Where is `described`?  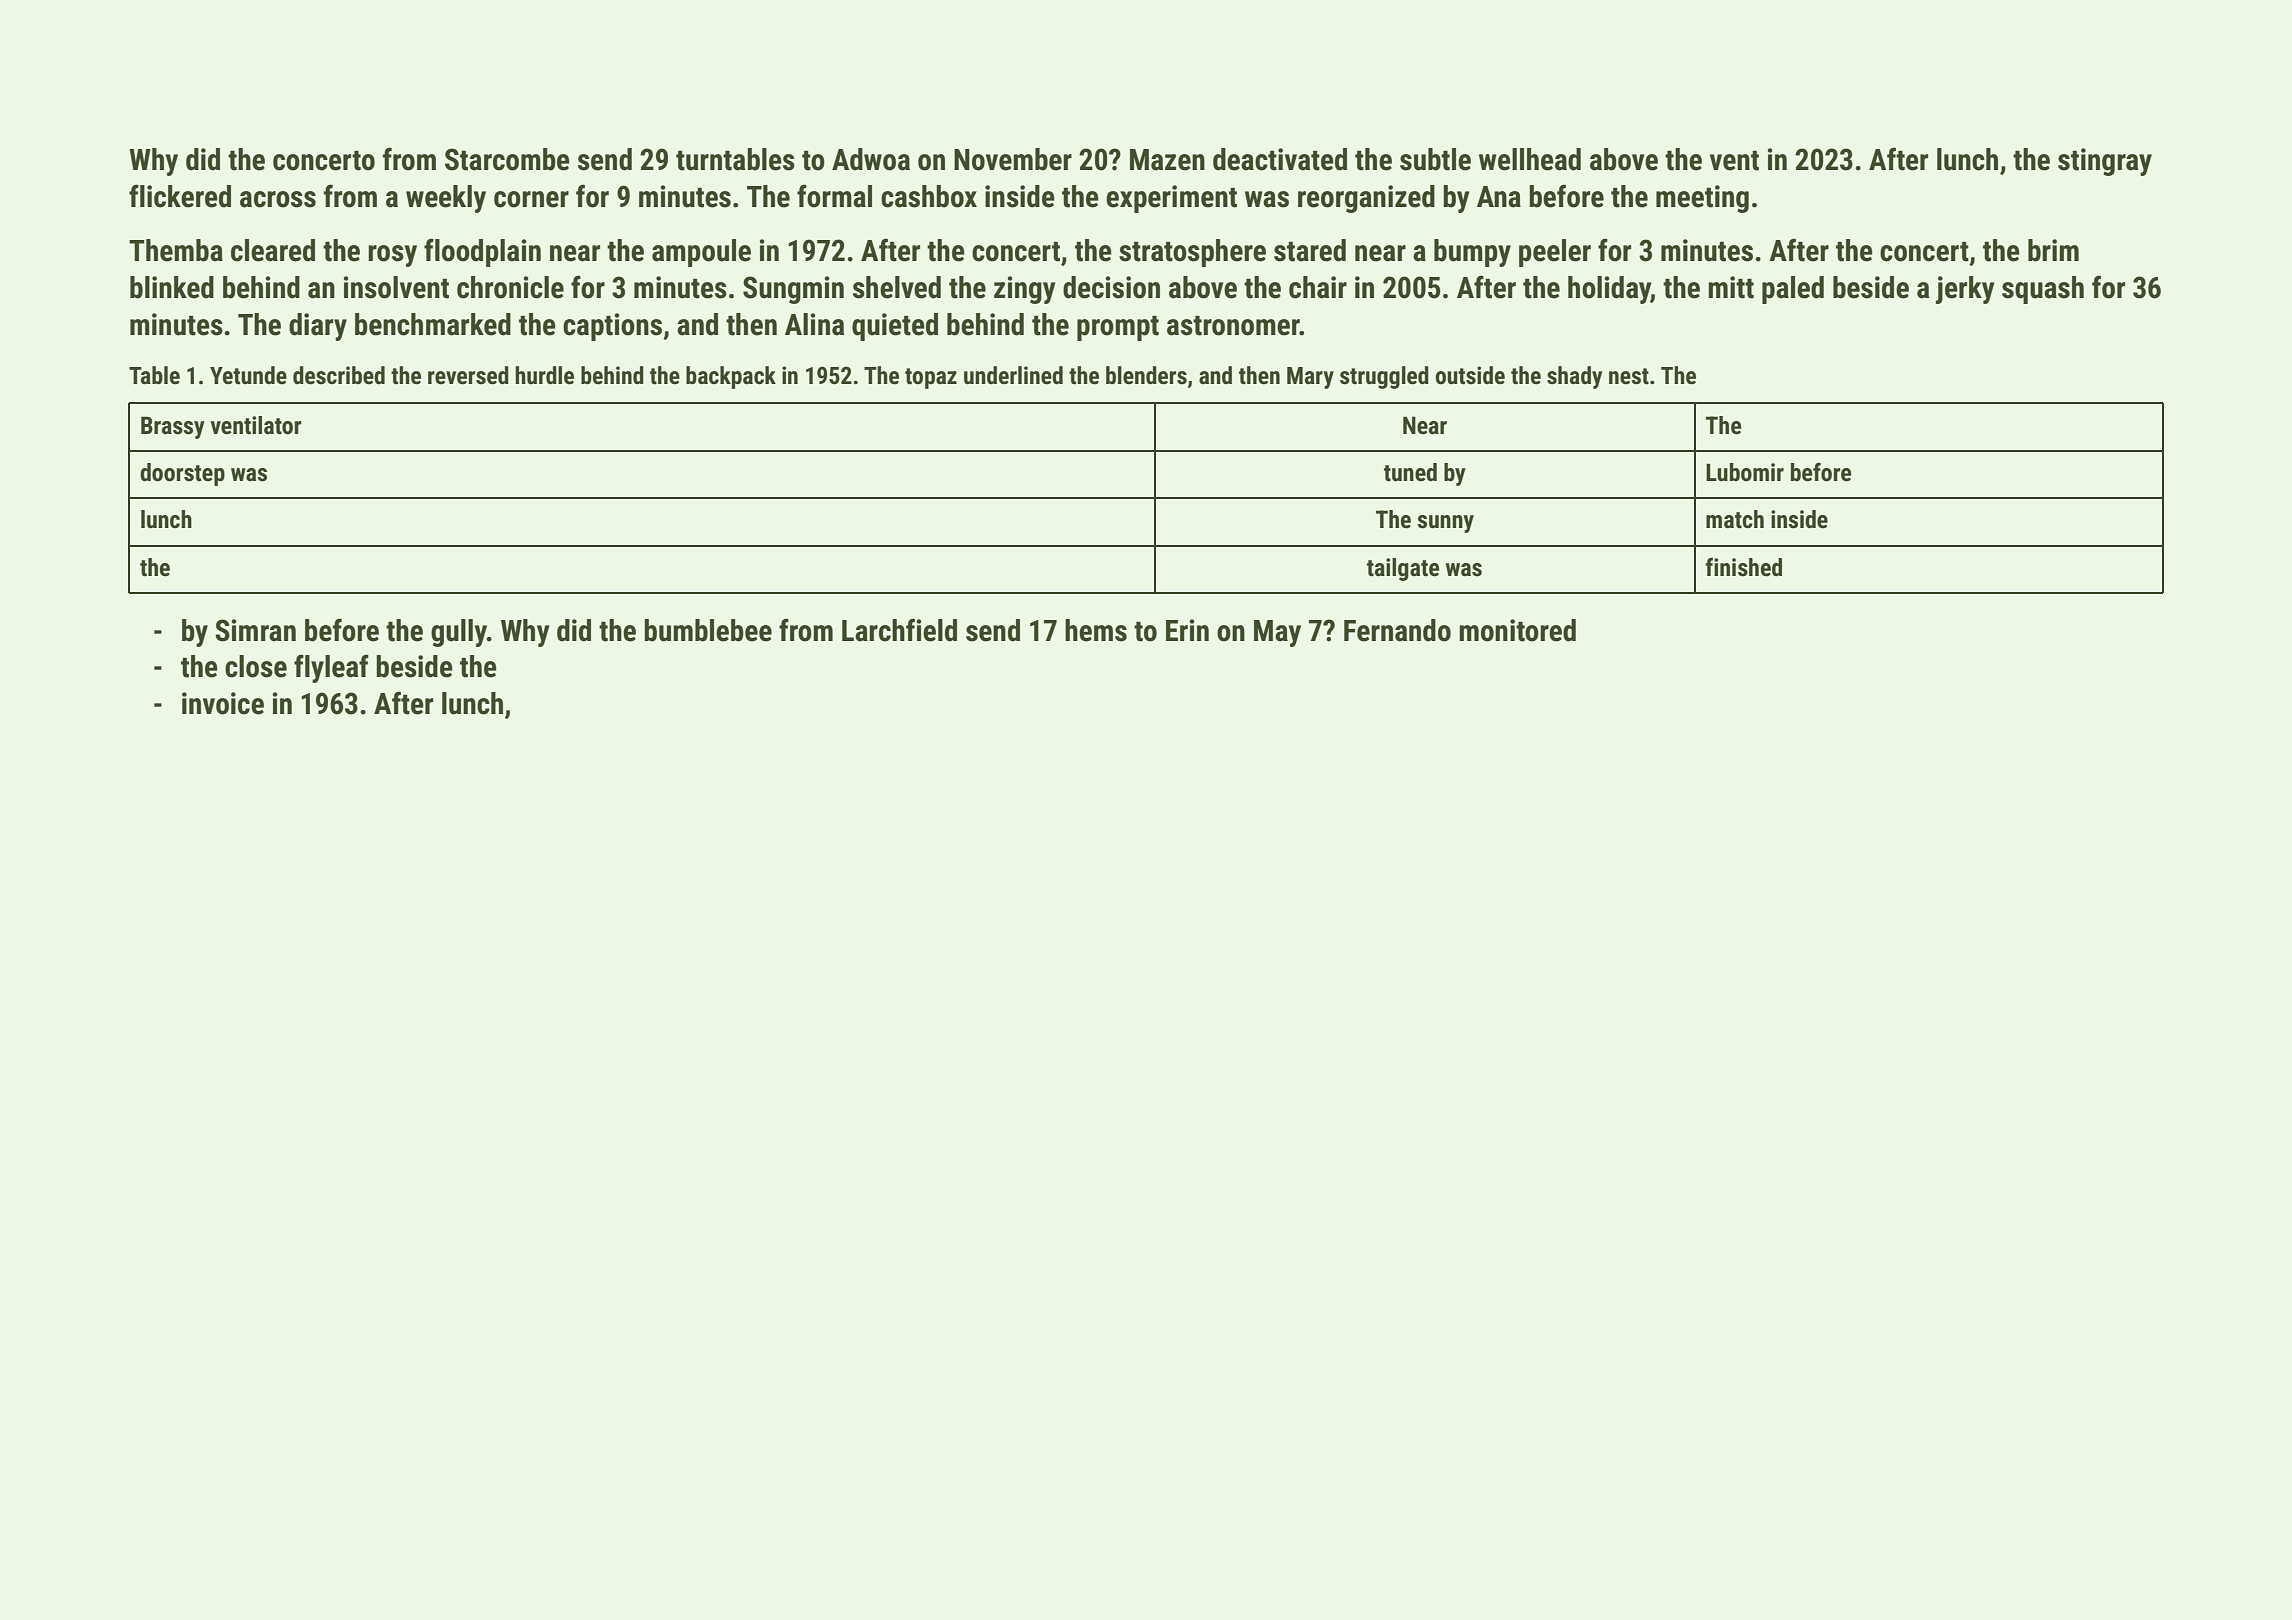 described is located at coordinates (339, 375).
